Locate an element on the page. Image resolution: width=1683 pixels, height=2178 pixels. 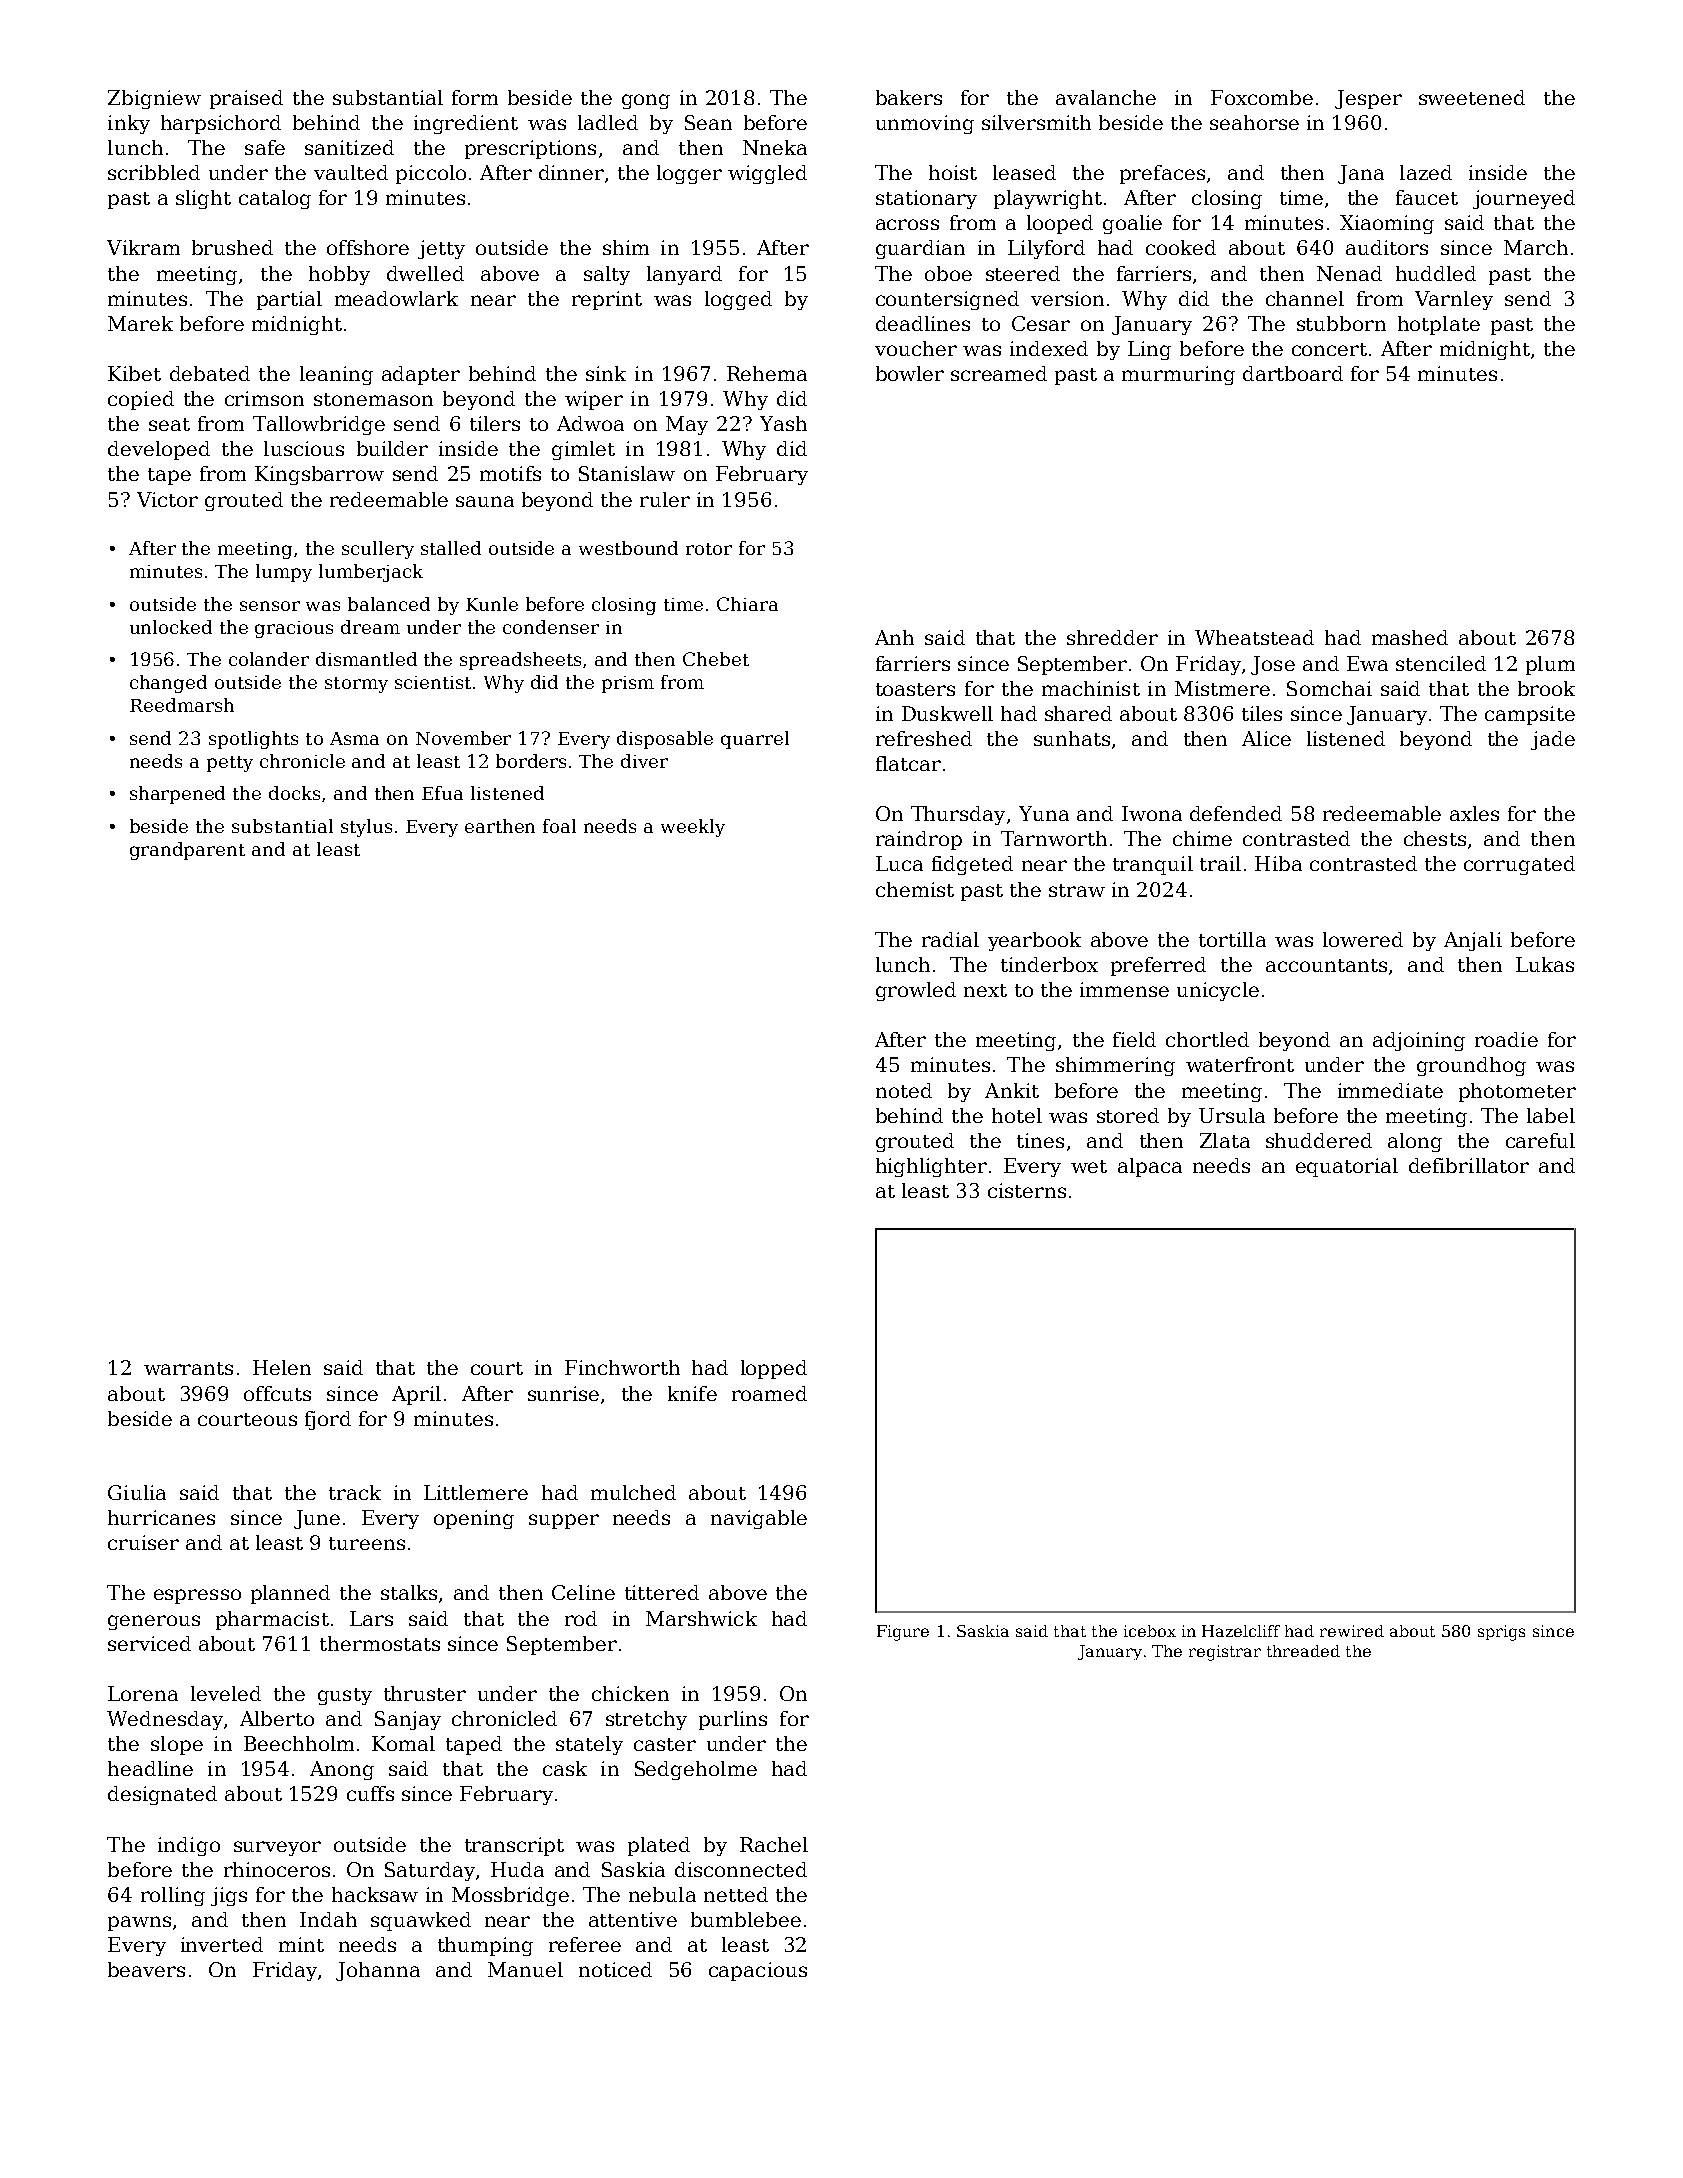
screamed is located at coordinates (999, 373).
